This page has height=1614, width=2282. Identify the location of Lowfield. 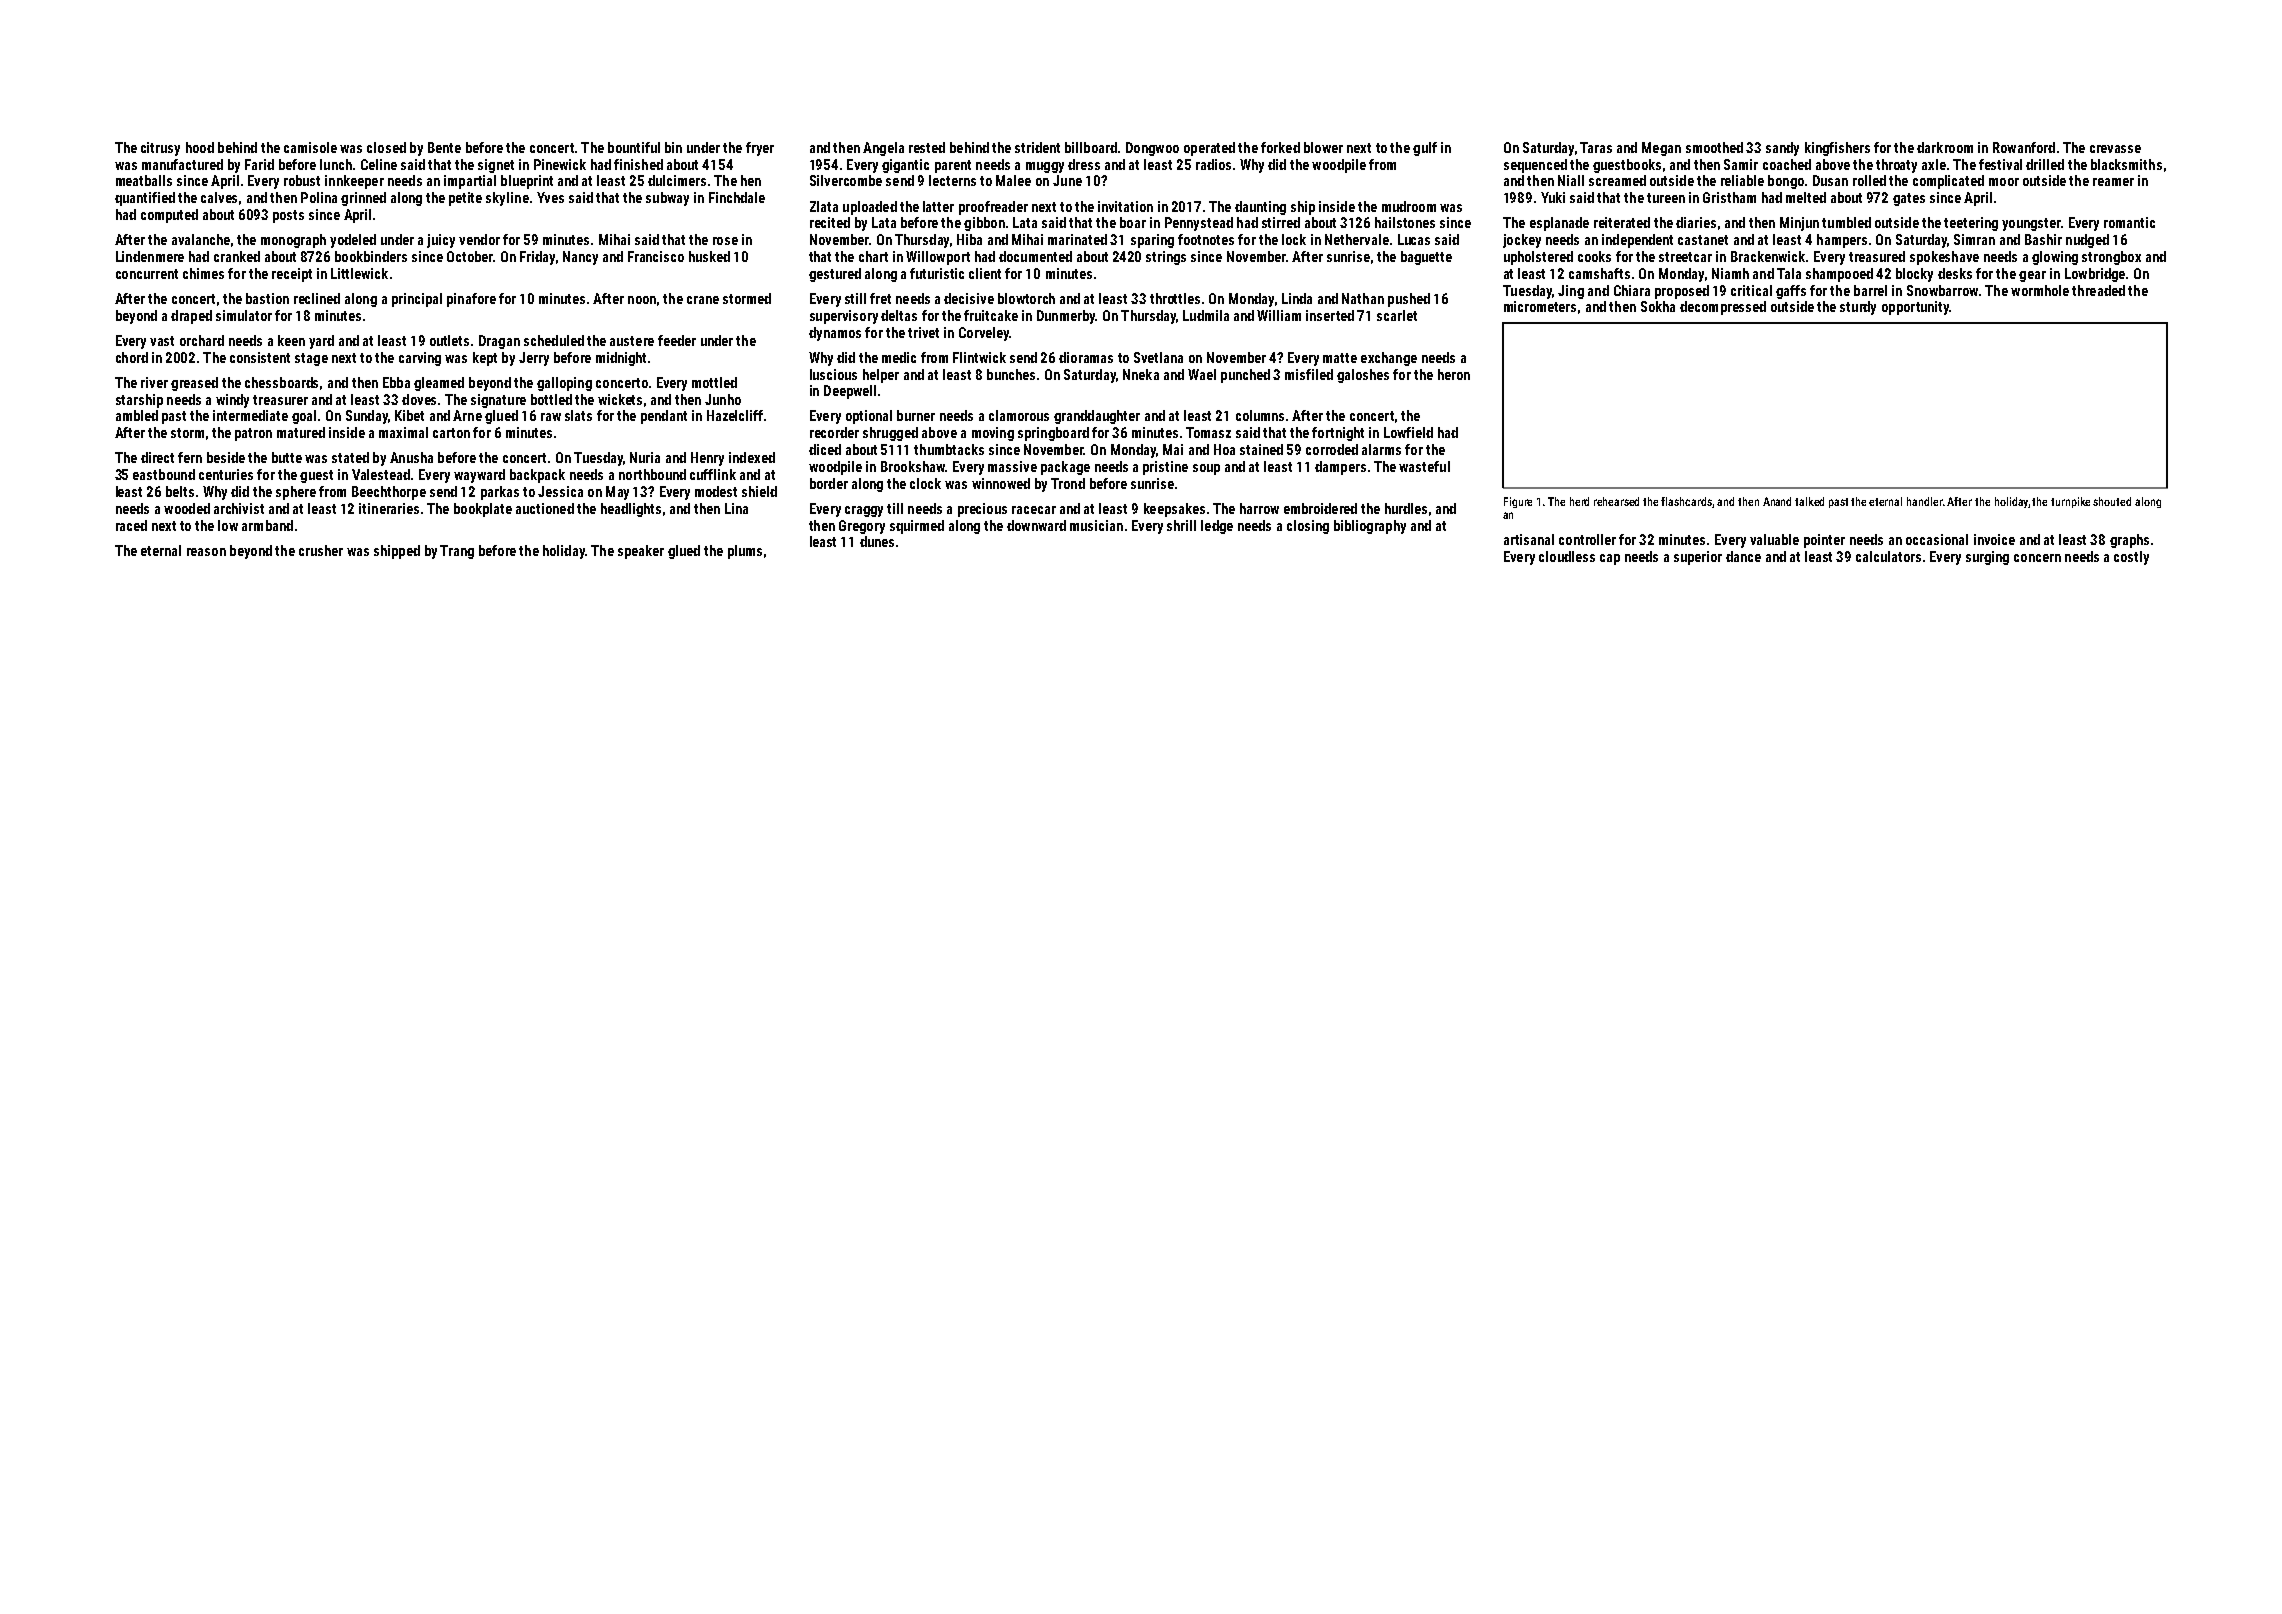
(1408, 432).
